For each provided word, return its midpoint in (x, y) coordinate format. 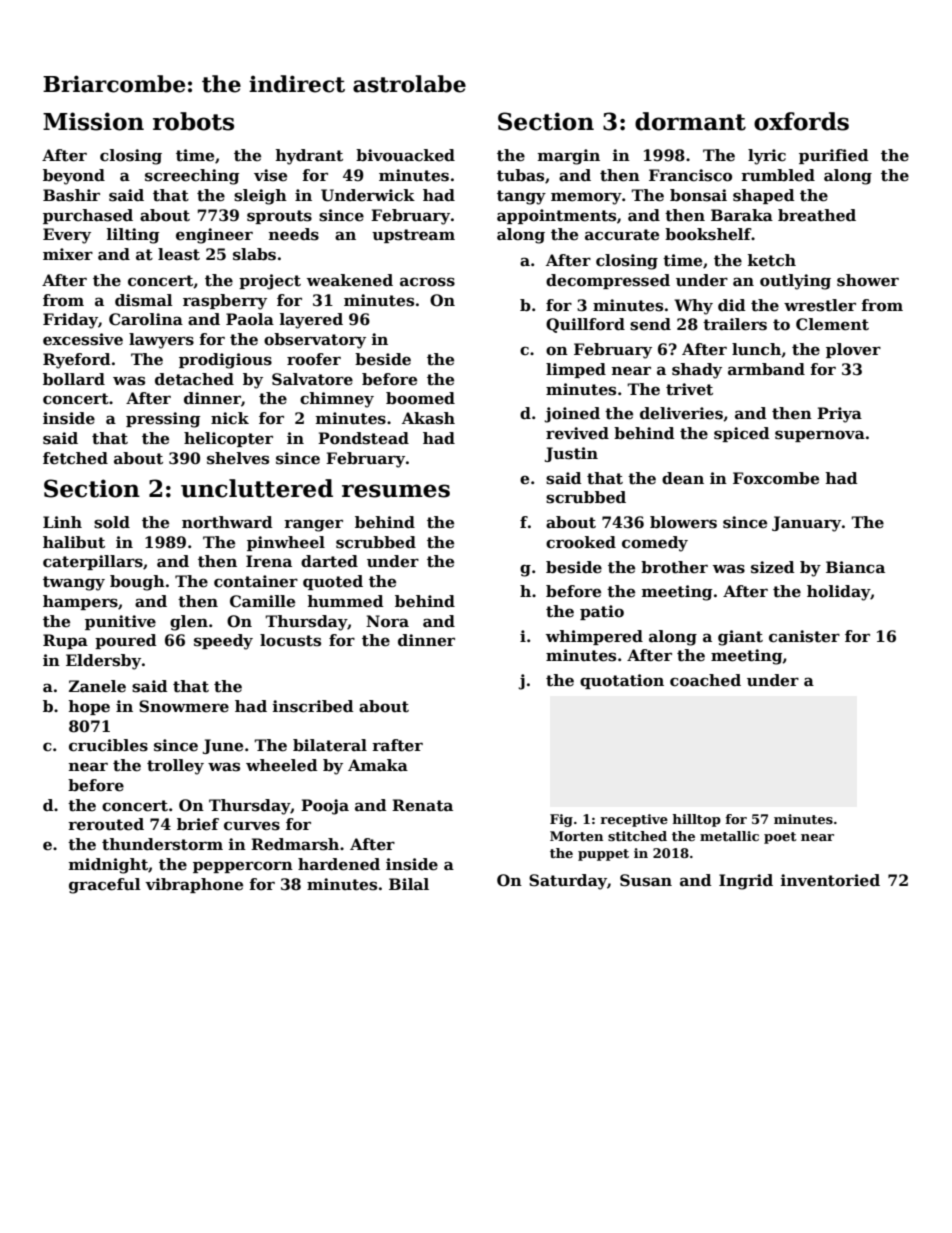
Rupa (65, 641)
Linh (62, 522)
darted (329, 561)
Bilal (409, 884)
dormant (690, 121)
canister (804, 636)
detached (194, 379)
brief (198, 824)
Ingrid (746, 882)
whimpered (594, 637)
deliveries (681, 413)
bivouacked (405, 155)
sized (773, 567)
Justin (571, 454)
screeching (192, 177)
